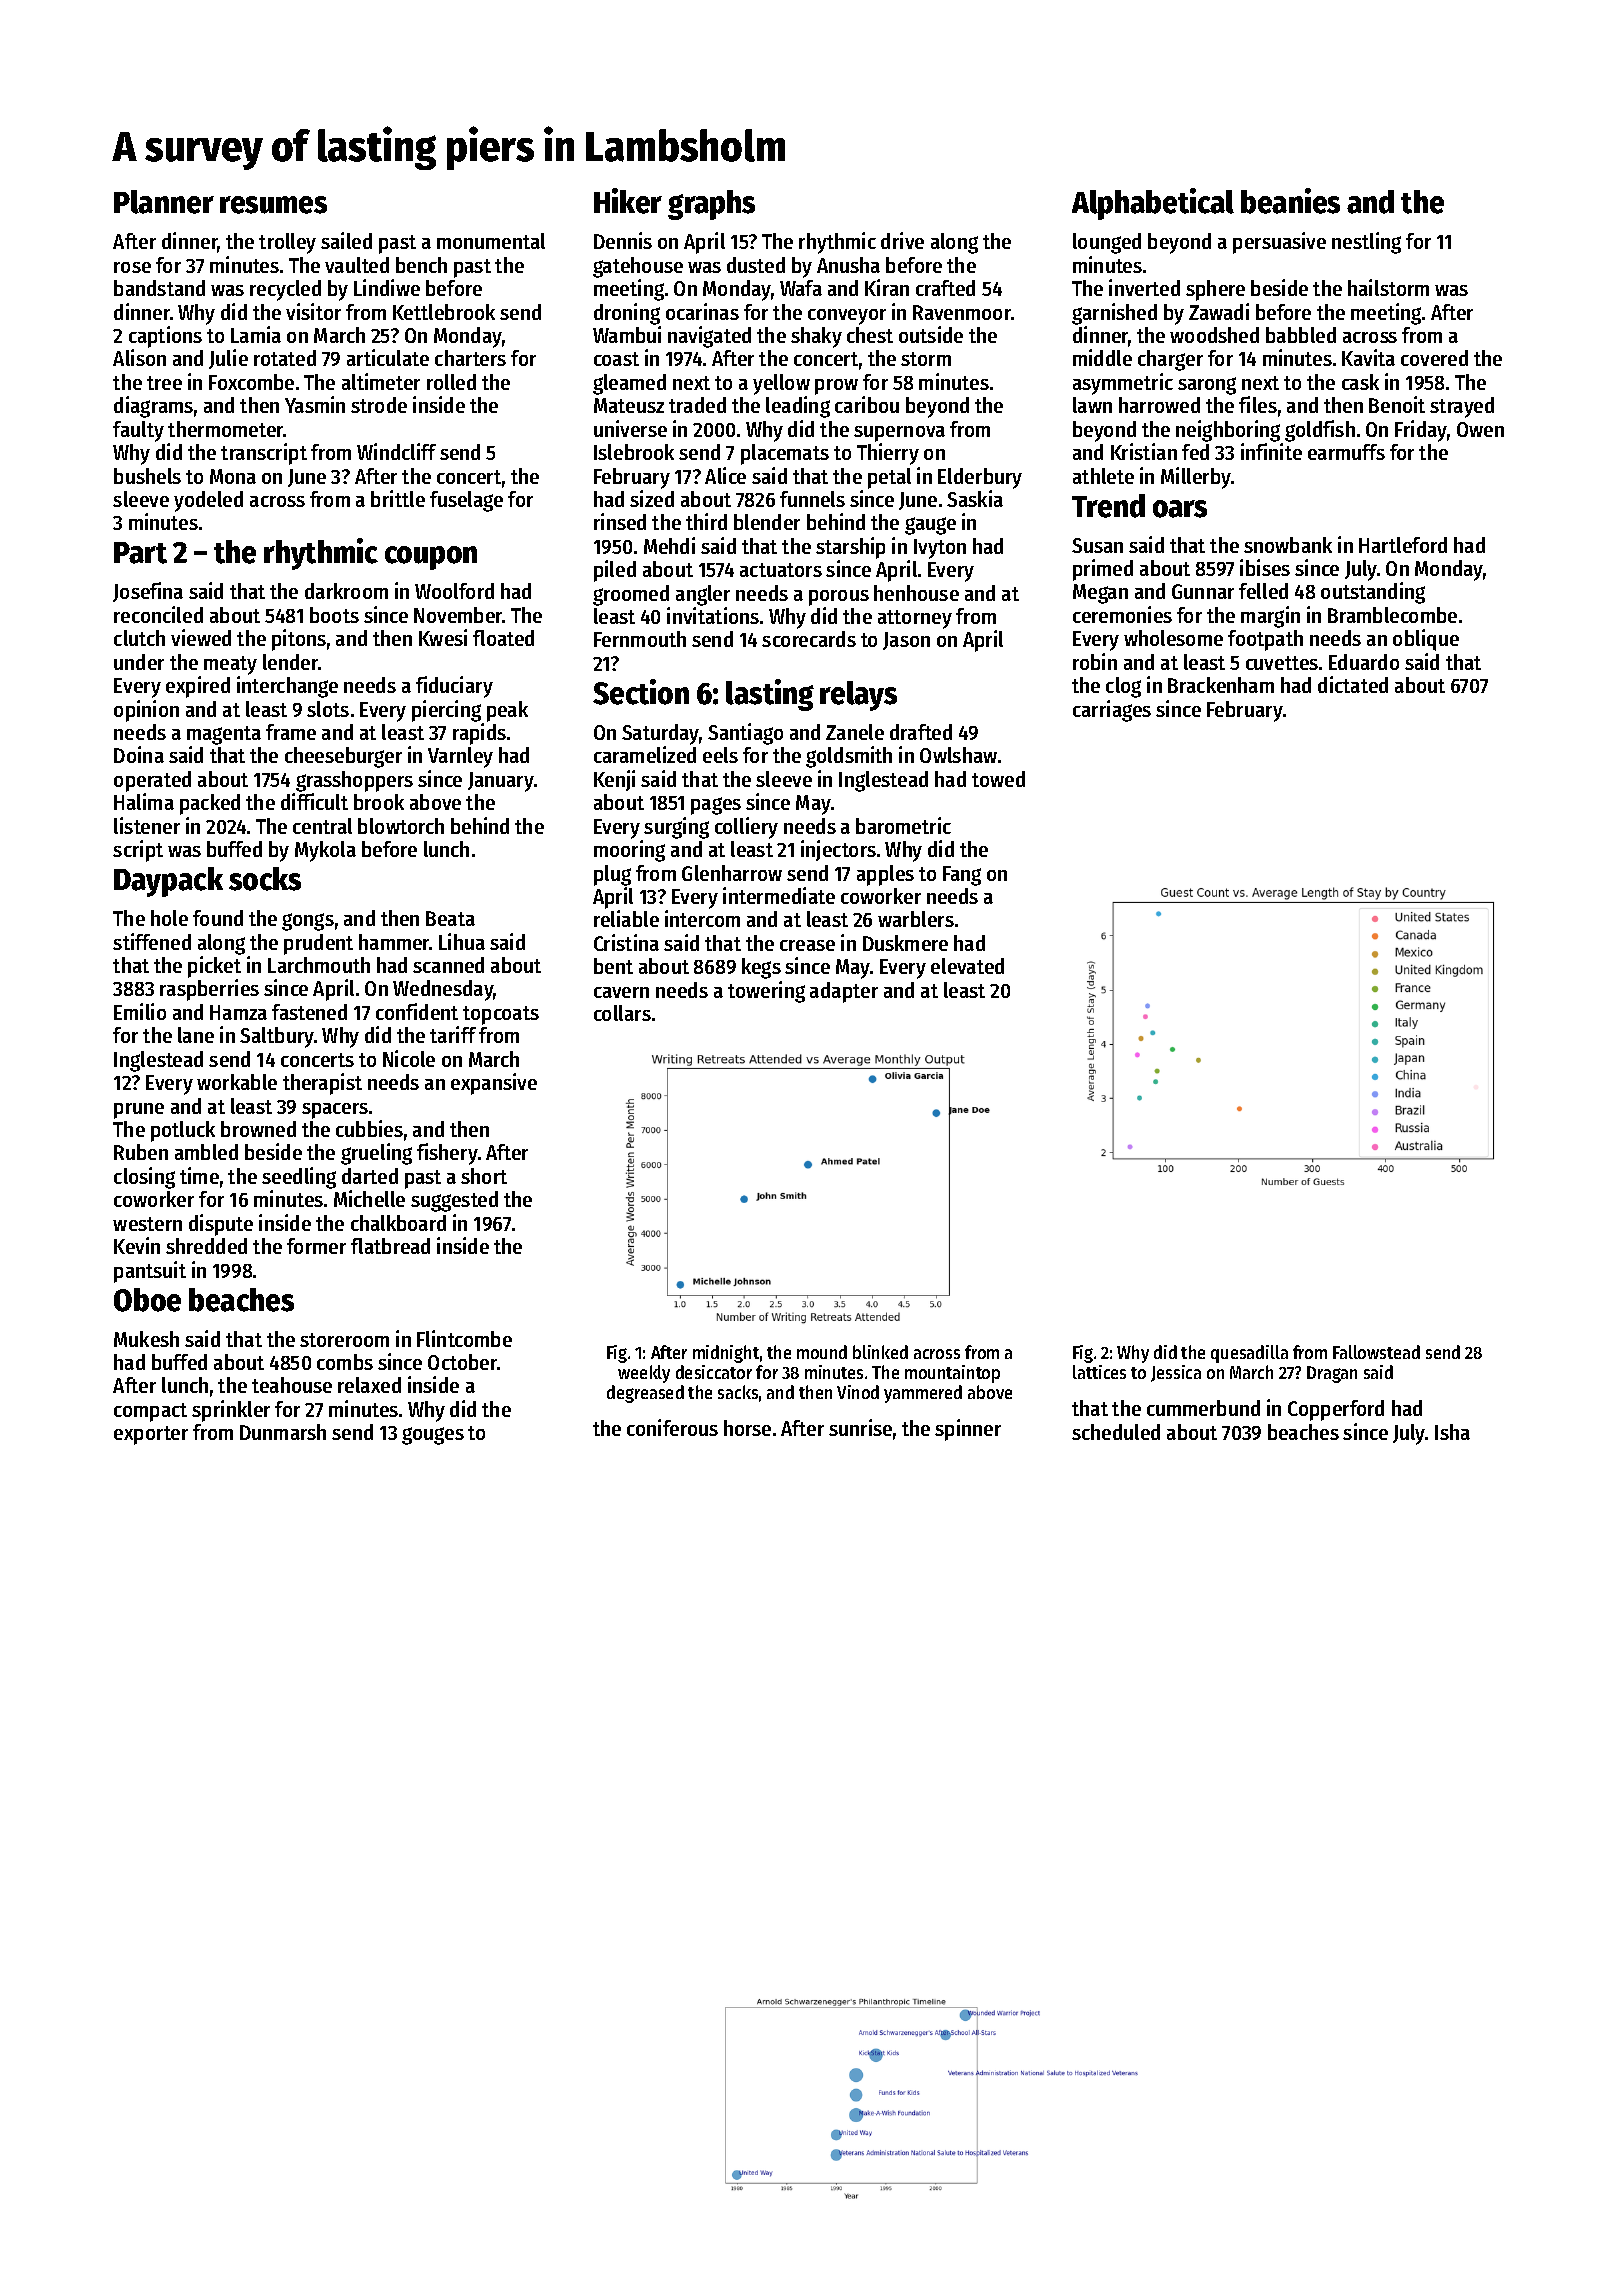  I want to click on elevated, so click(967, 966).
